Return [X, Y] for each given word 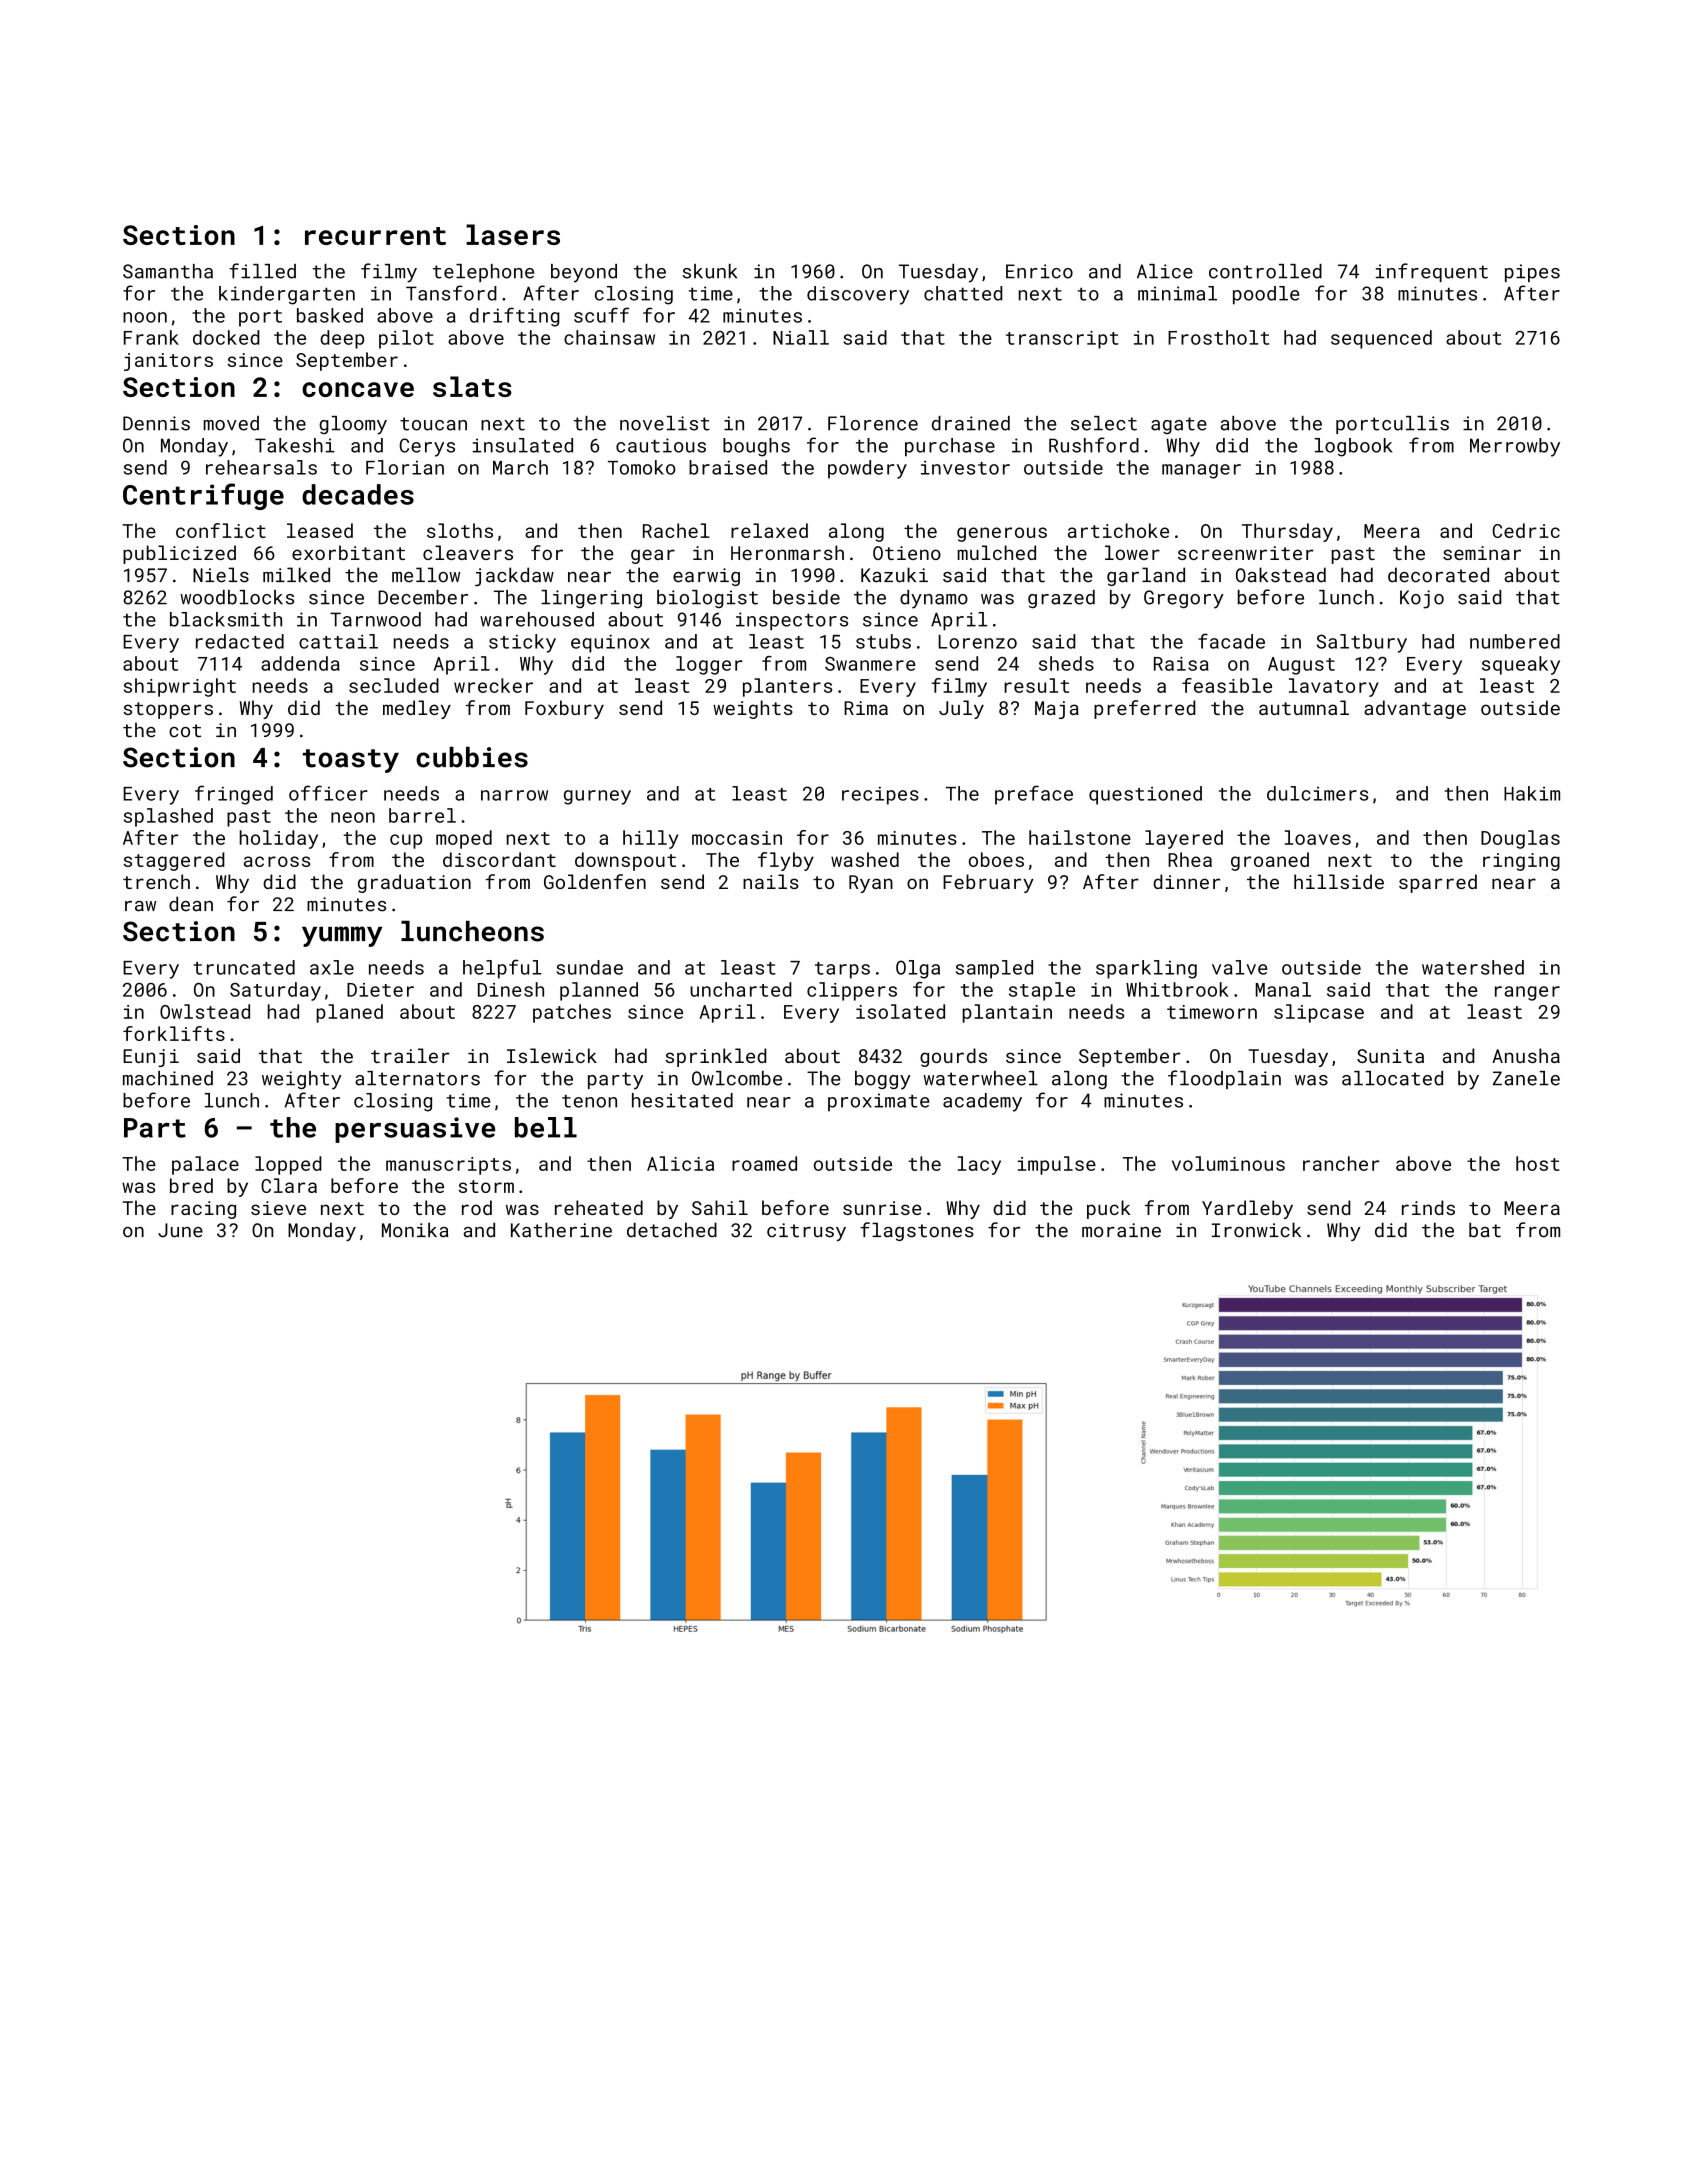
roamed [764, 1163]
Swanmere [870, 664]
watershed [1473, 967]
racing [203, 1210]
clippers [852, 991]
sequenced [1381, 339]
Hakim [1532, 793]
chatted [963, 293]
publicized [179, 554]
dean [191, 904]
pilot [406, 339]
